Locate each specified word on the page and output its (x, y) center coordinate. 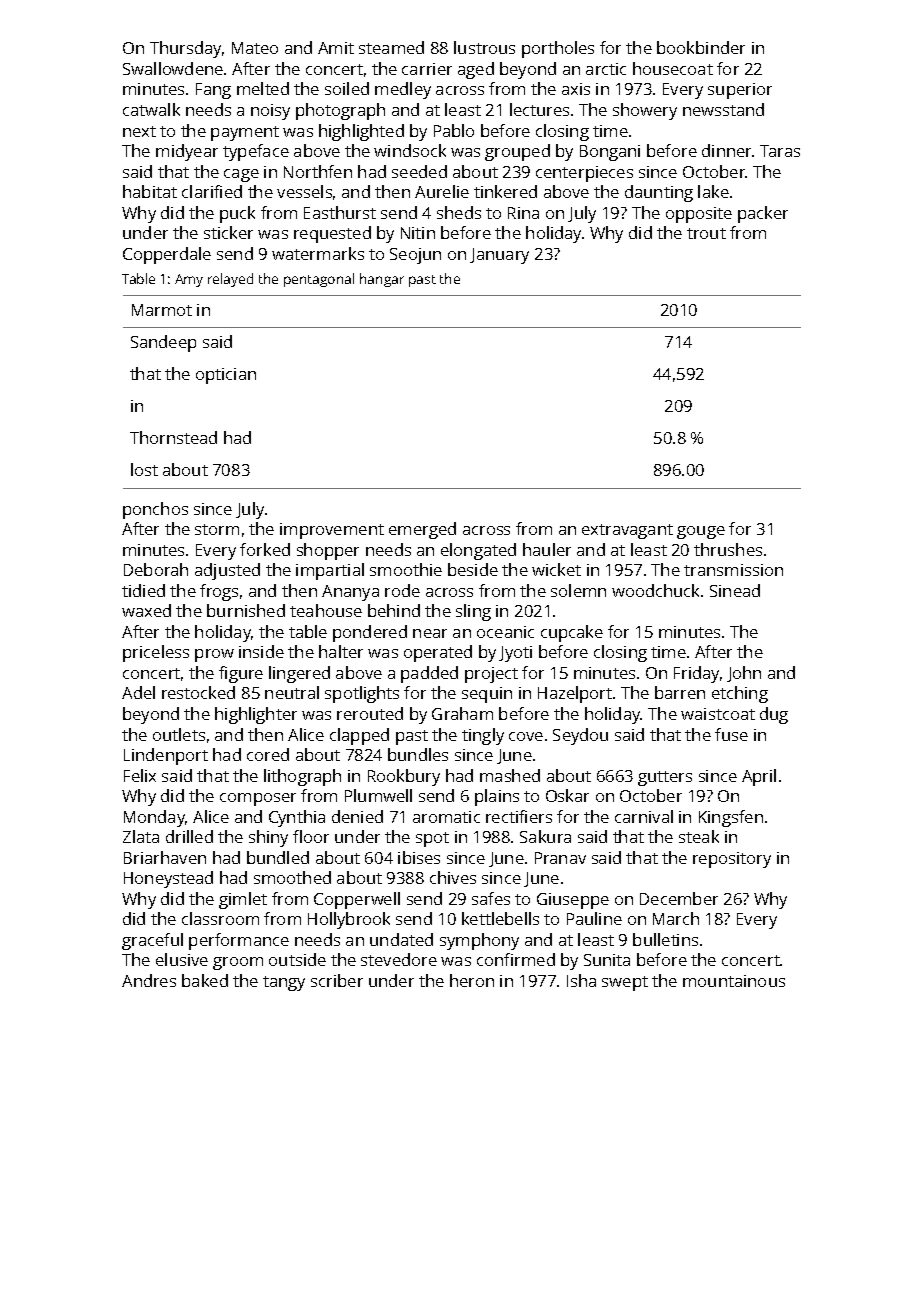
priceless (156, 653)
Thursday (185, 49)
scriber (337, 980)
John (744, 674)
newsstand (723, 109)
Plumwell (378, 795)
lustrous (484, 47)
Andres (149, 980)
